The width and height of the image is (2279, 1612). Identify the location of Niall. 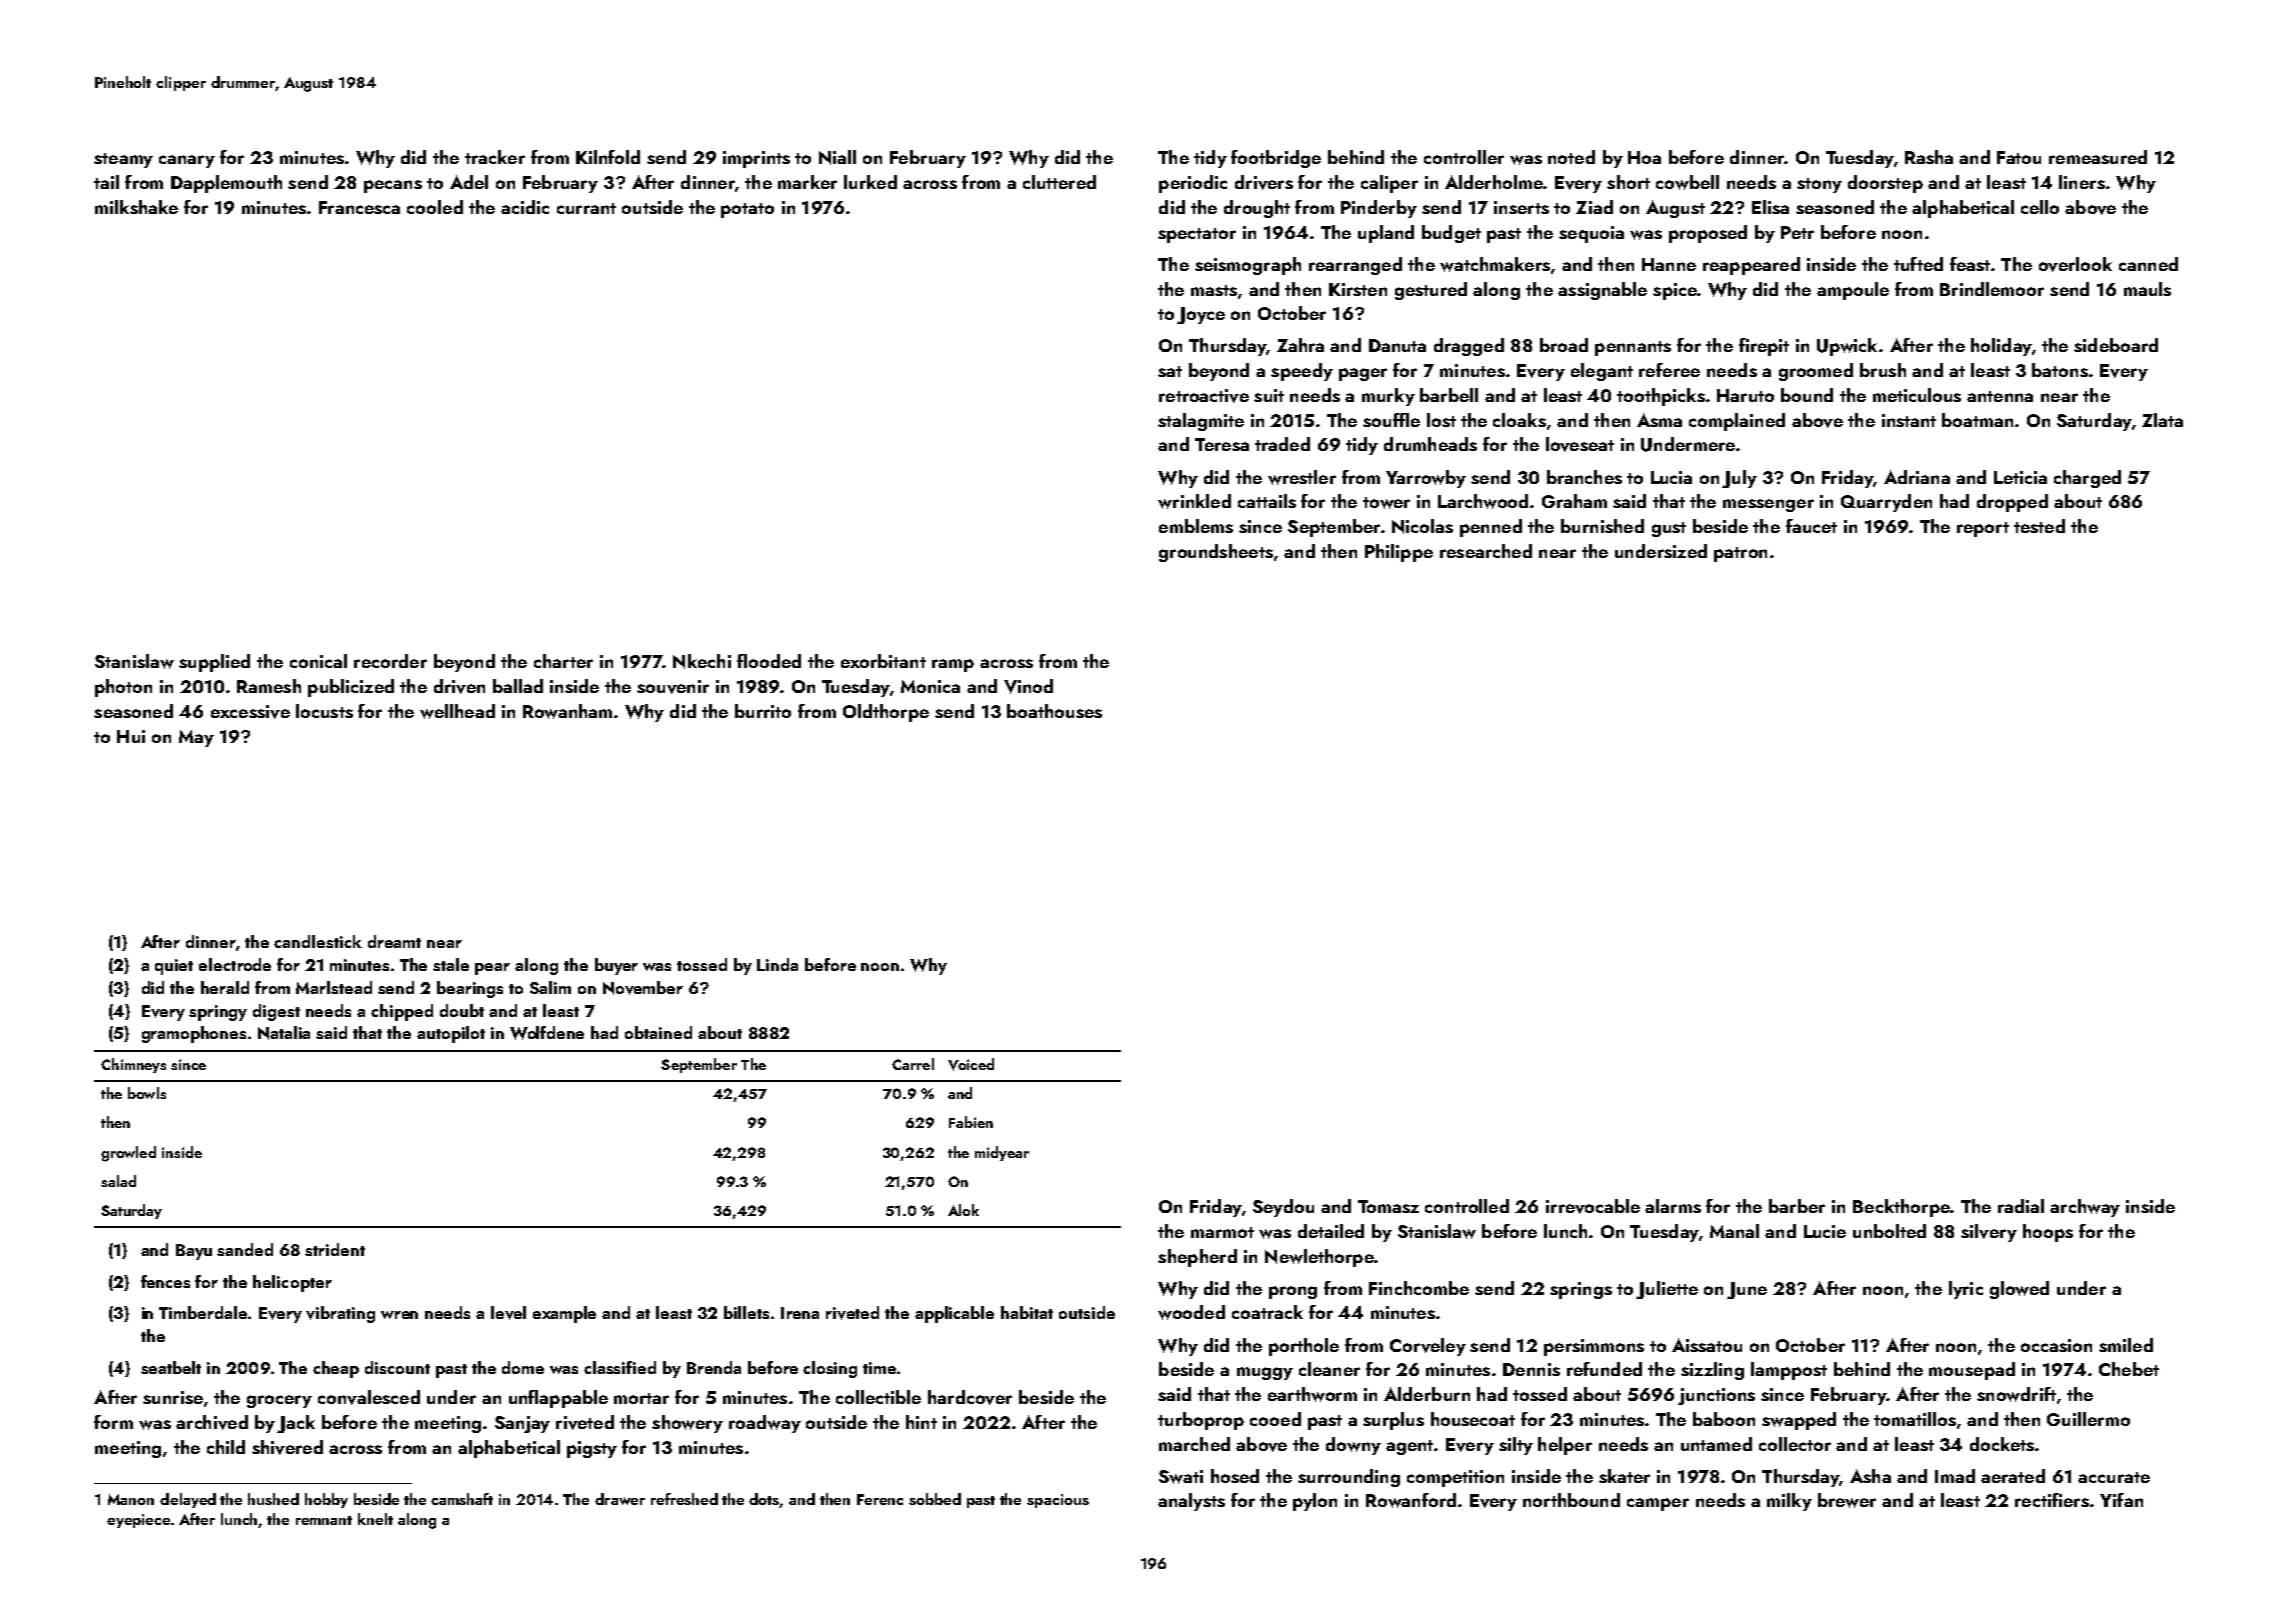
(837, 157).
